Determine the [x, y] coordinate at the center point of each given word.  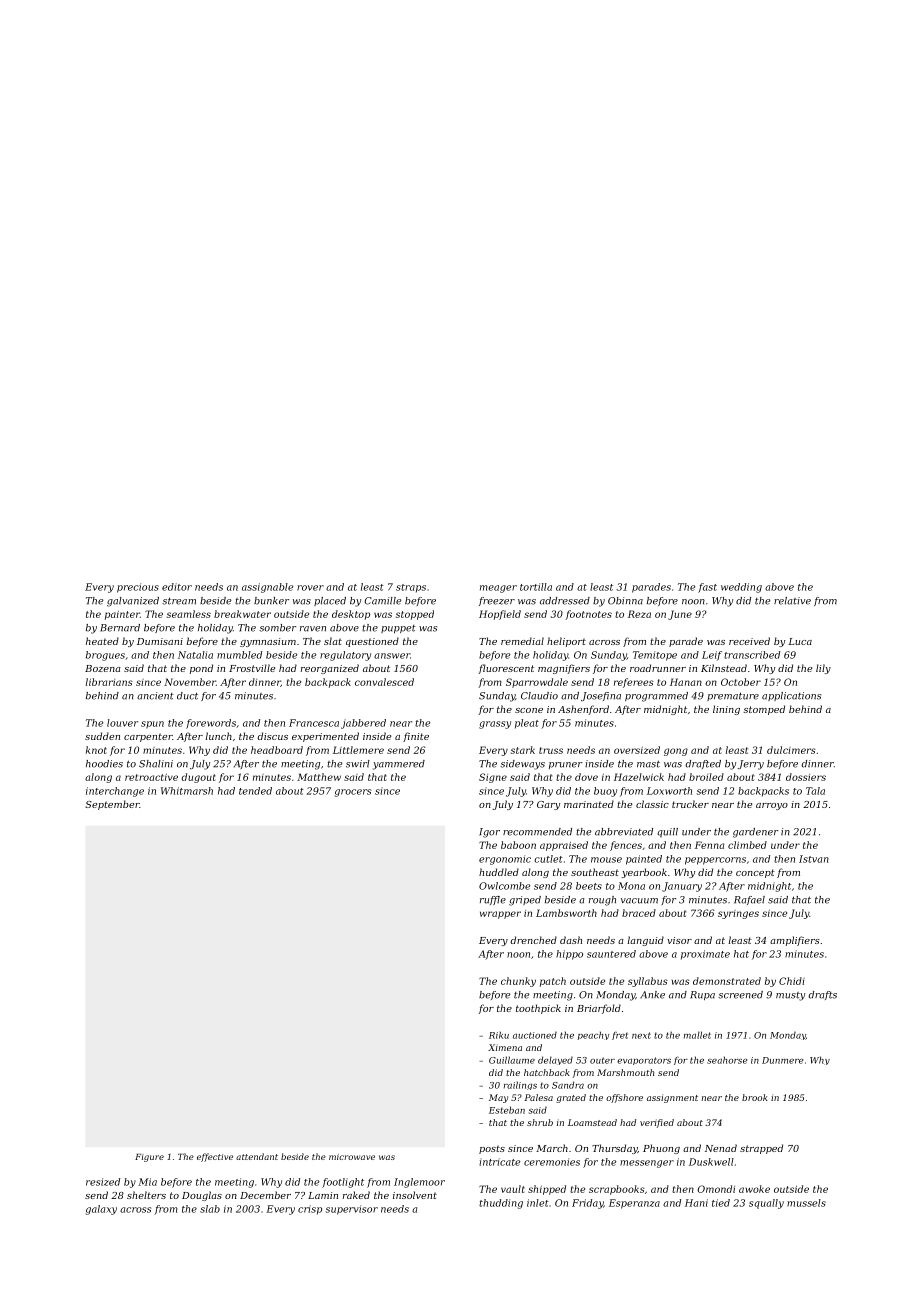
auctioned [535, 1035]
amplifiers [795, 941]
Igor [489, 833]
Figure [149, 1158]
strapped [761, 1149]
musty [790, 996]
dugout [198, 778]
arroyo [772, 806]
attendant [257, 1156]
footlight [343, 1183]
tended [255, 791]
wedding [741, 588]
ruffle [493, 900]
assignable [267, 588]
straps [411, 588]
